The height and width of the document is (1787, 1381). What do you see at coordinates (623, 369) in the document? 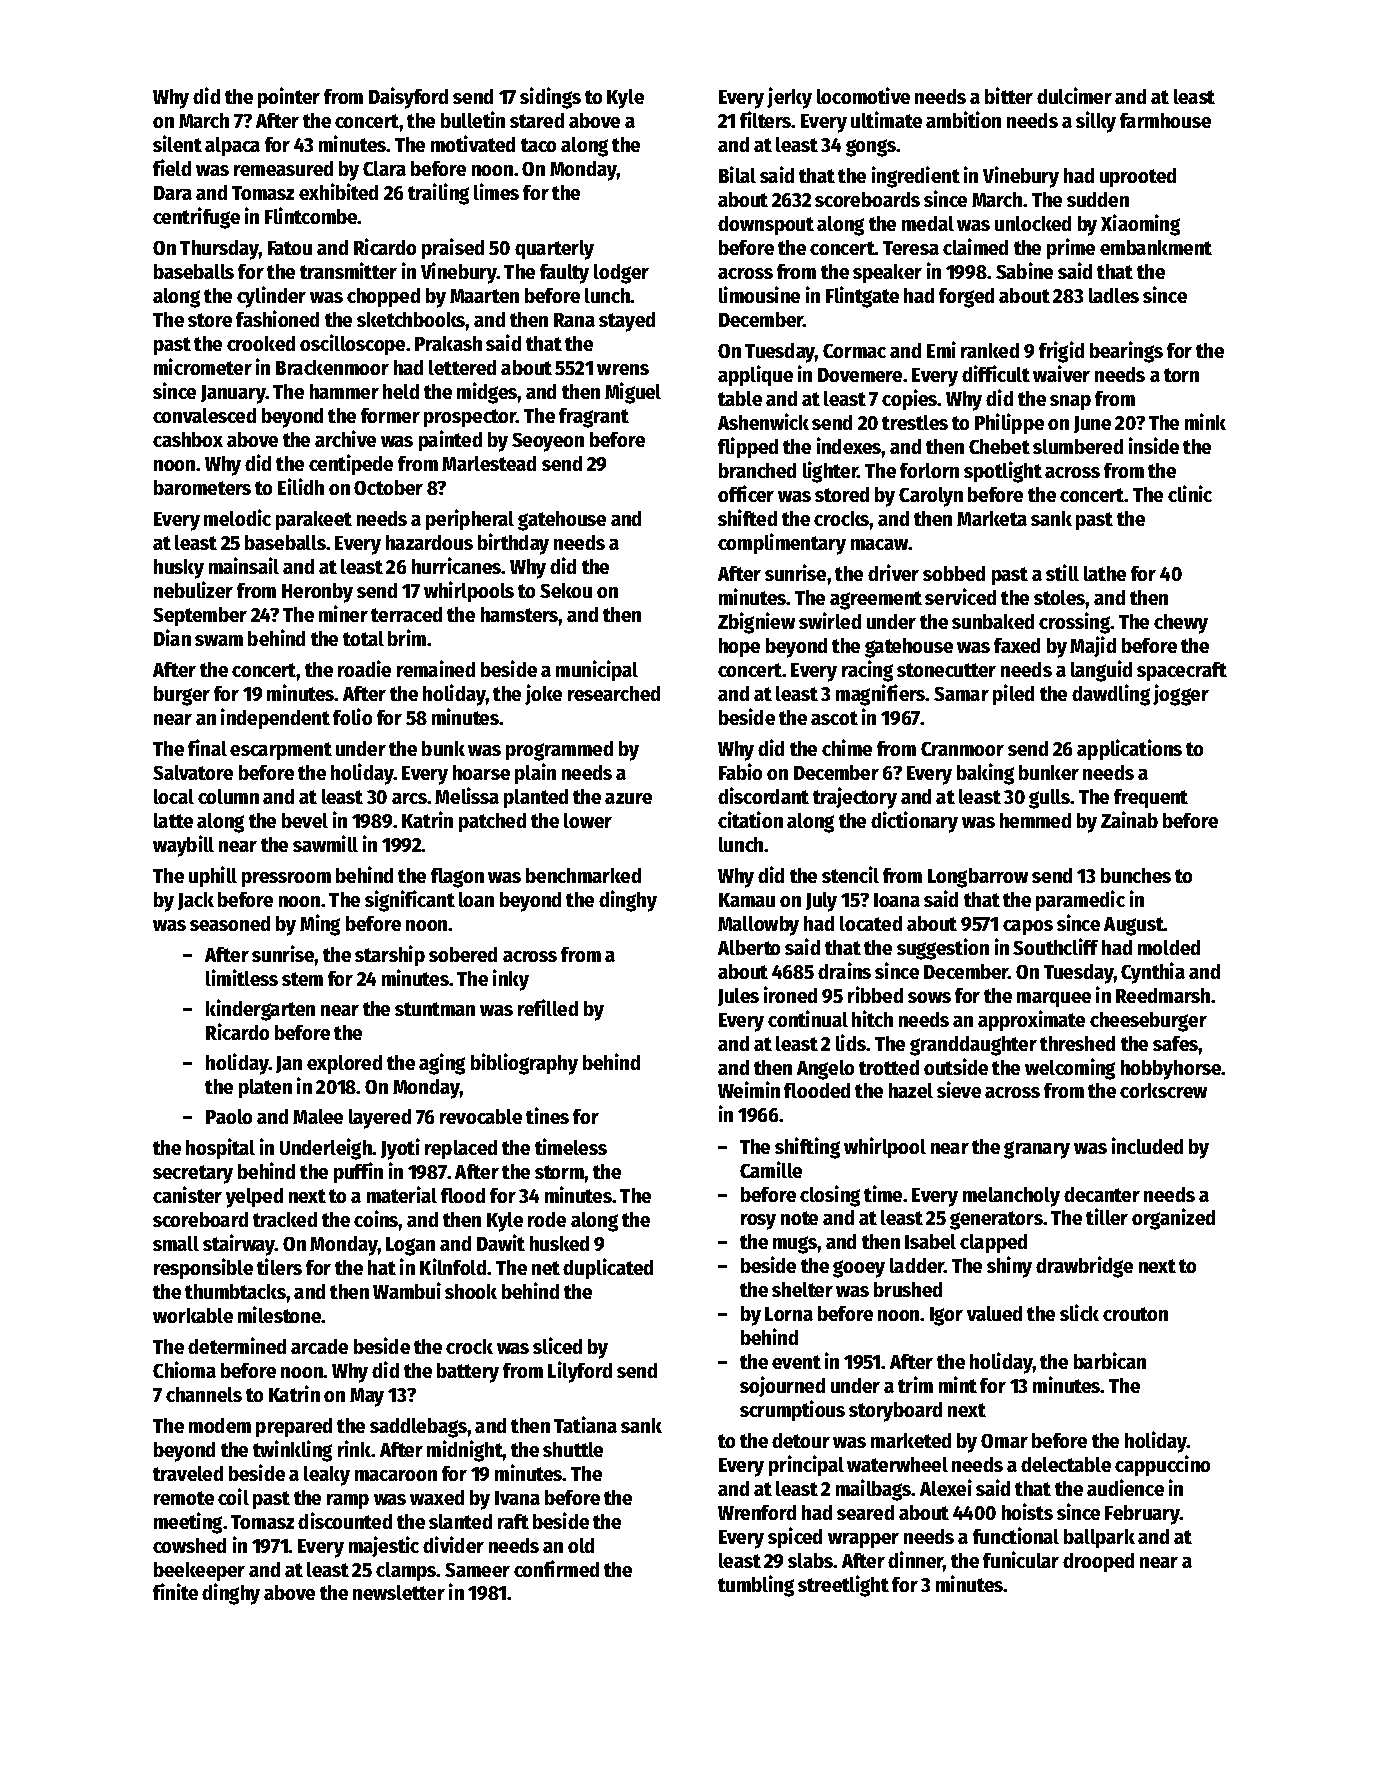
I see `wrens` at bounding box center [623, 369].
